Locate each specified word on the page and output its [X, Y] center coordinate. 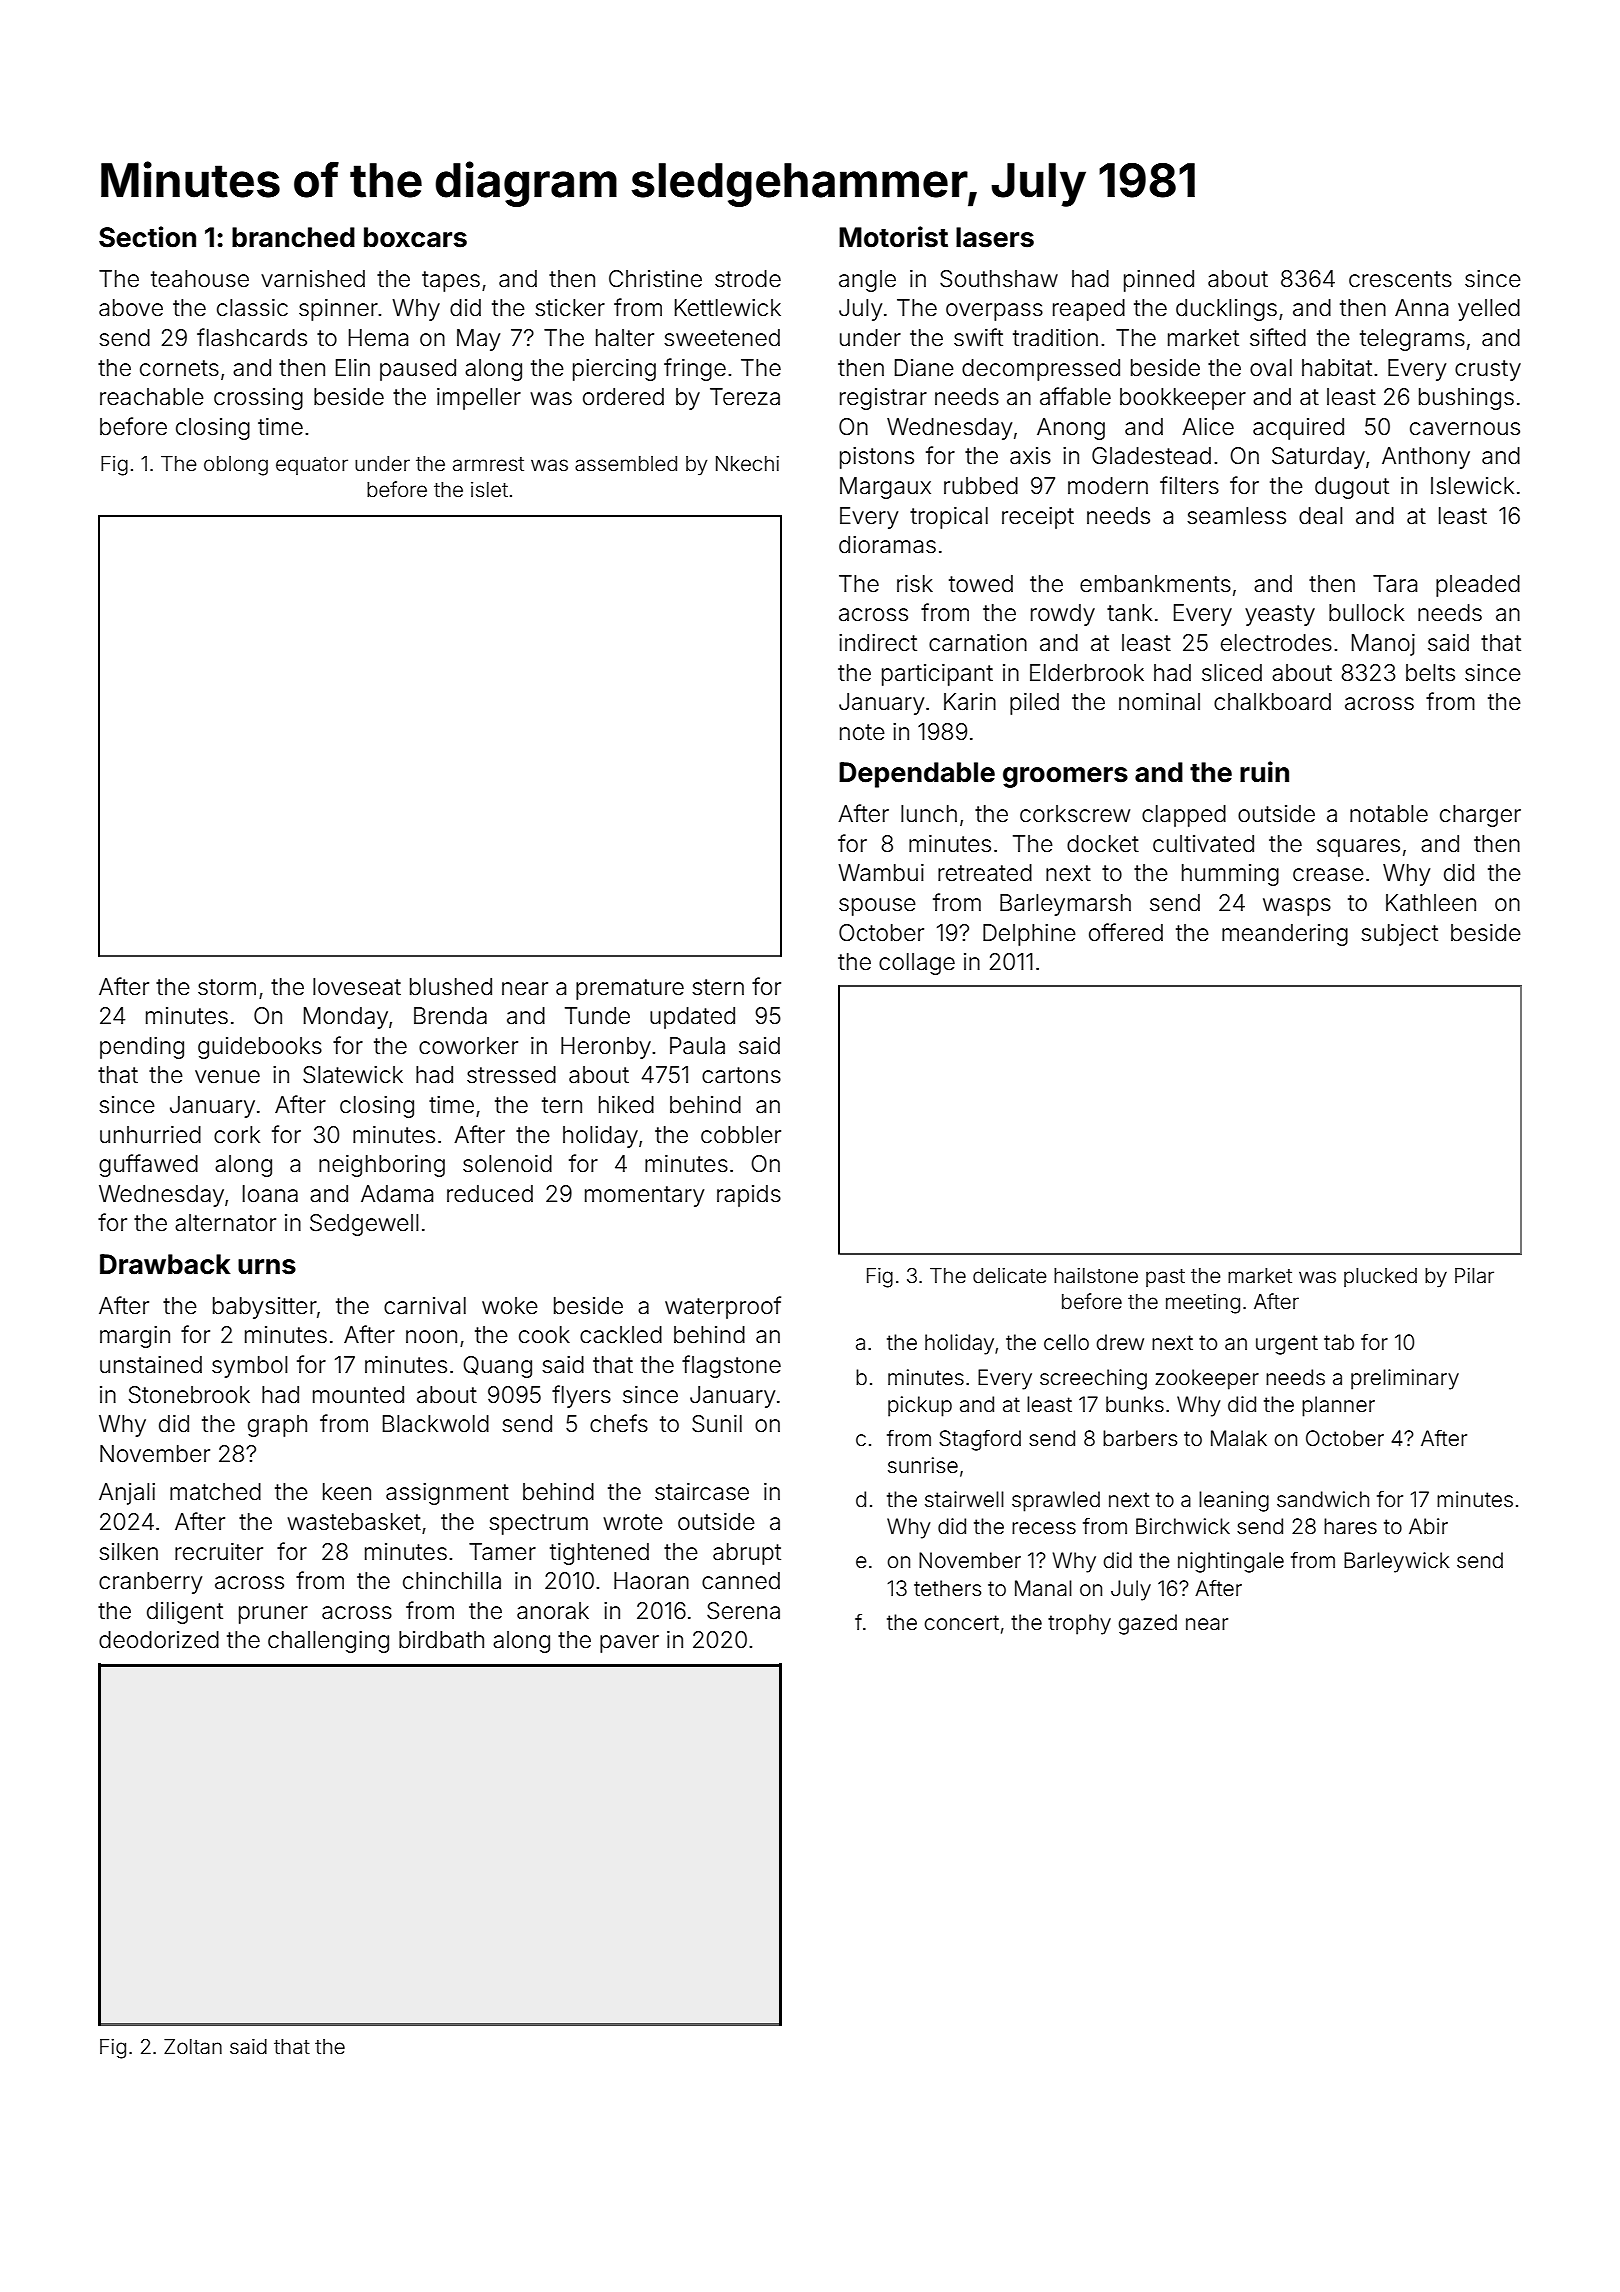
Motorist [893, 237]
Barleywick [1396, 1562]
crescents [1400, 279]
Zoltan [193, 2046]
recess [1044, 1528]
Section [147, 237]
